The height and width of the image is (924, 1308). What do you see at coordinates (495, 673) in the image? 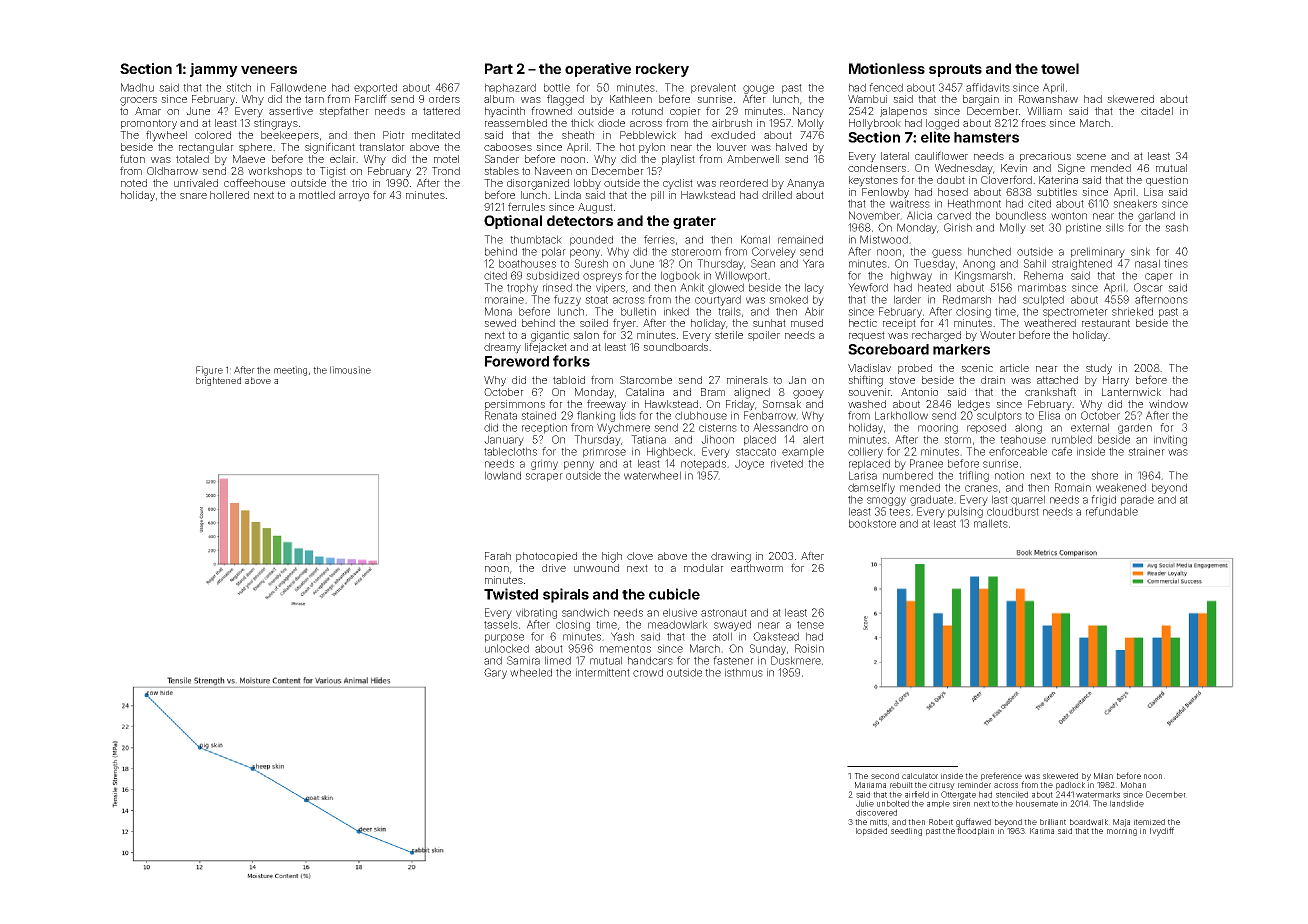
I see `Gary` at bounding box center [495, 673].
